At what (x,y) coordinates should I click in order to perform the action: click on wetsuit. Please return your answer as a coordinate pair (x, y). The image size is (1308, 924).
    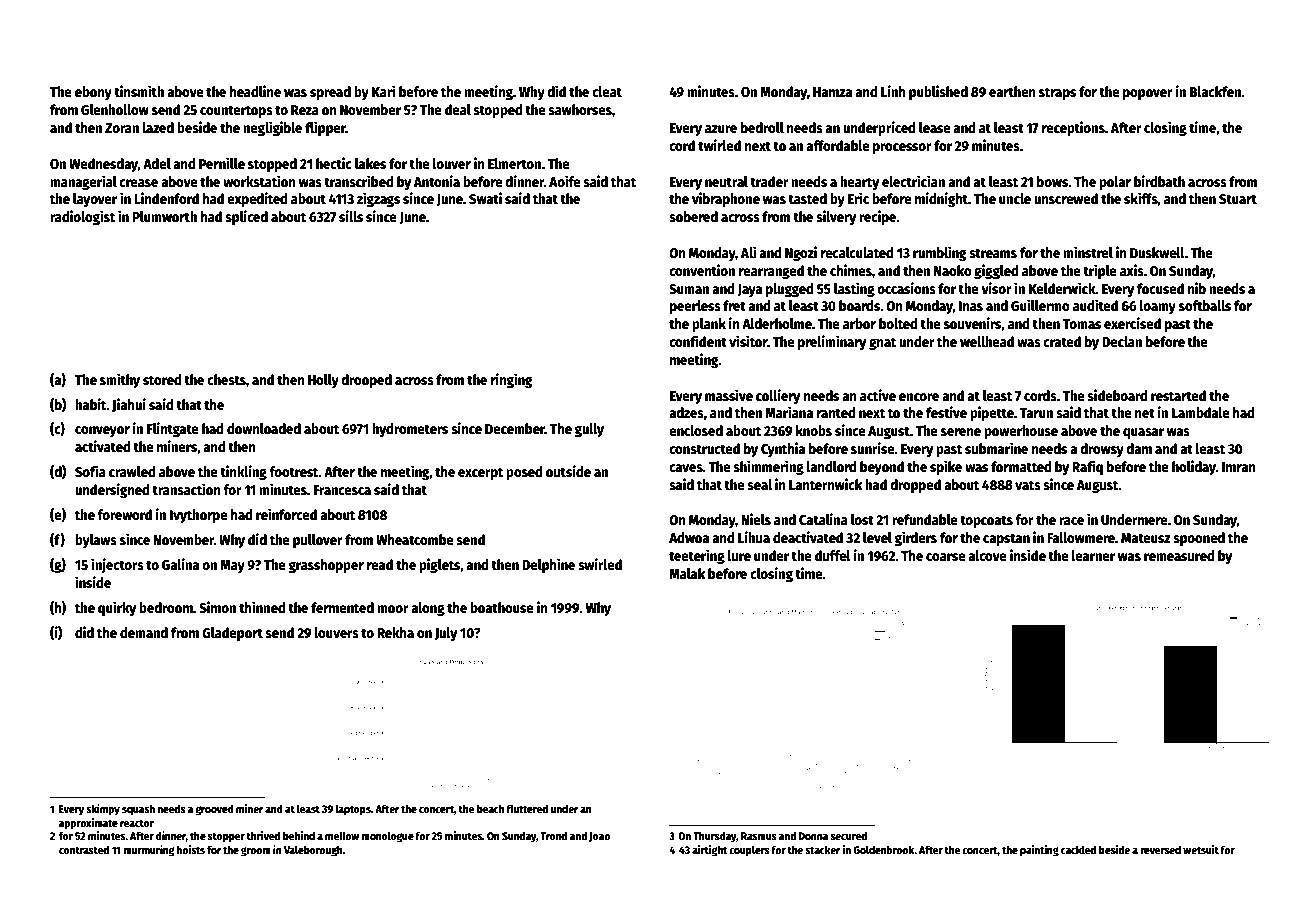
    Looking at the image, I should click on (1201, 849).
